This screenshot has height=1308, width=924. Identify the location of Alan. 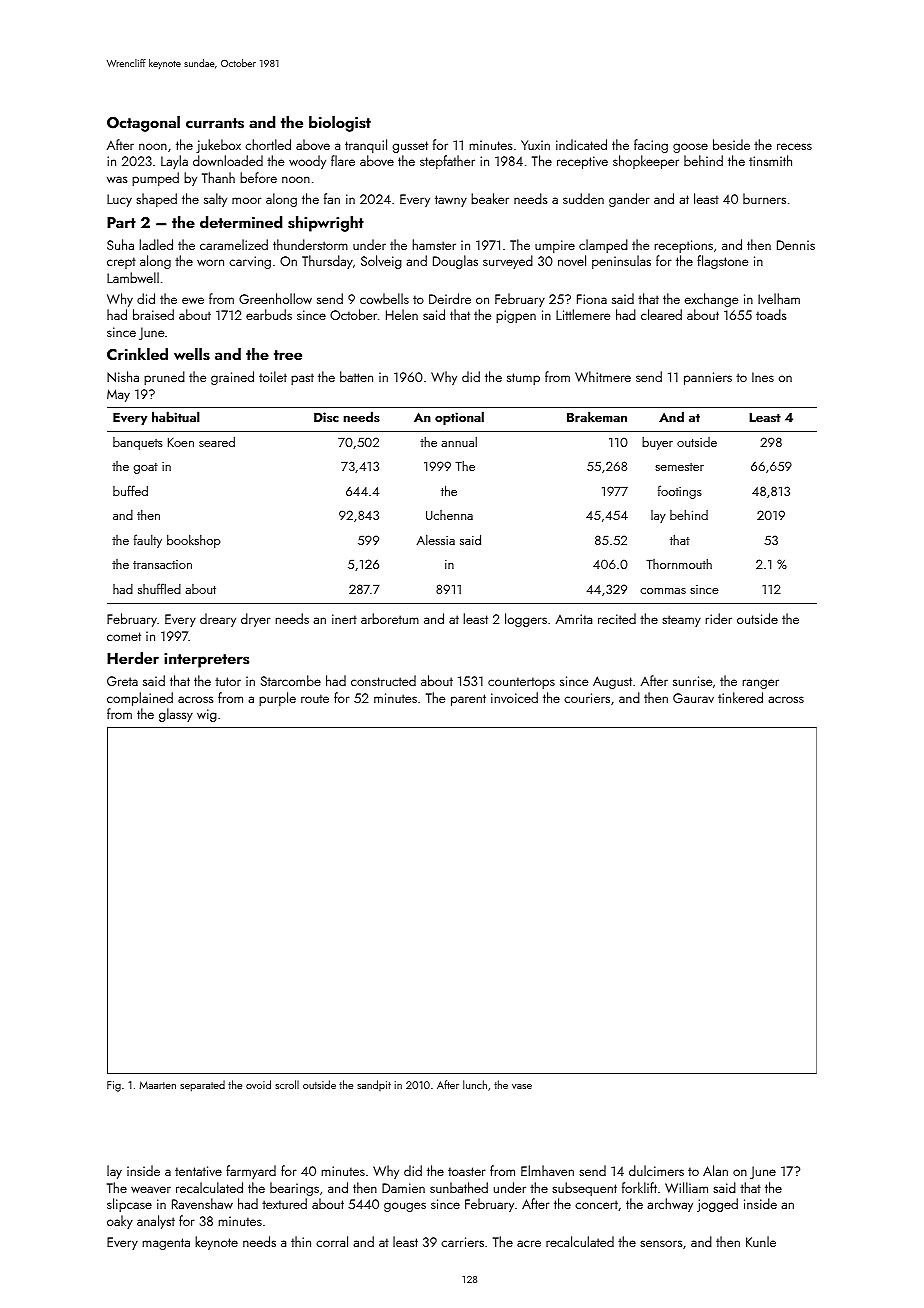
(715, 1170).
